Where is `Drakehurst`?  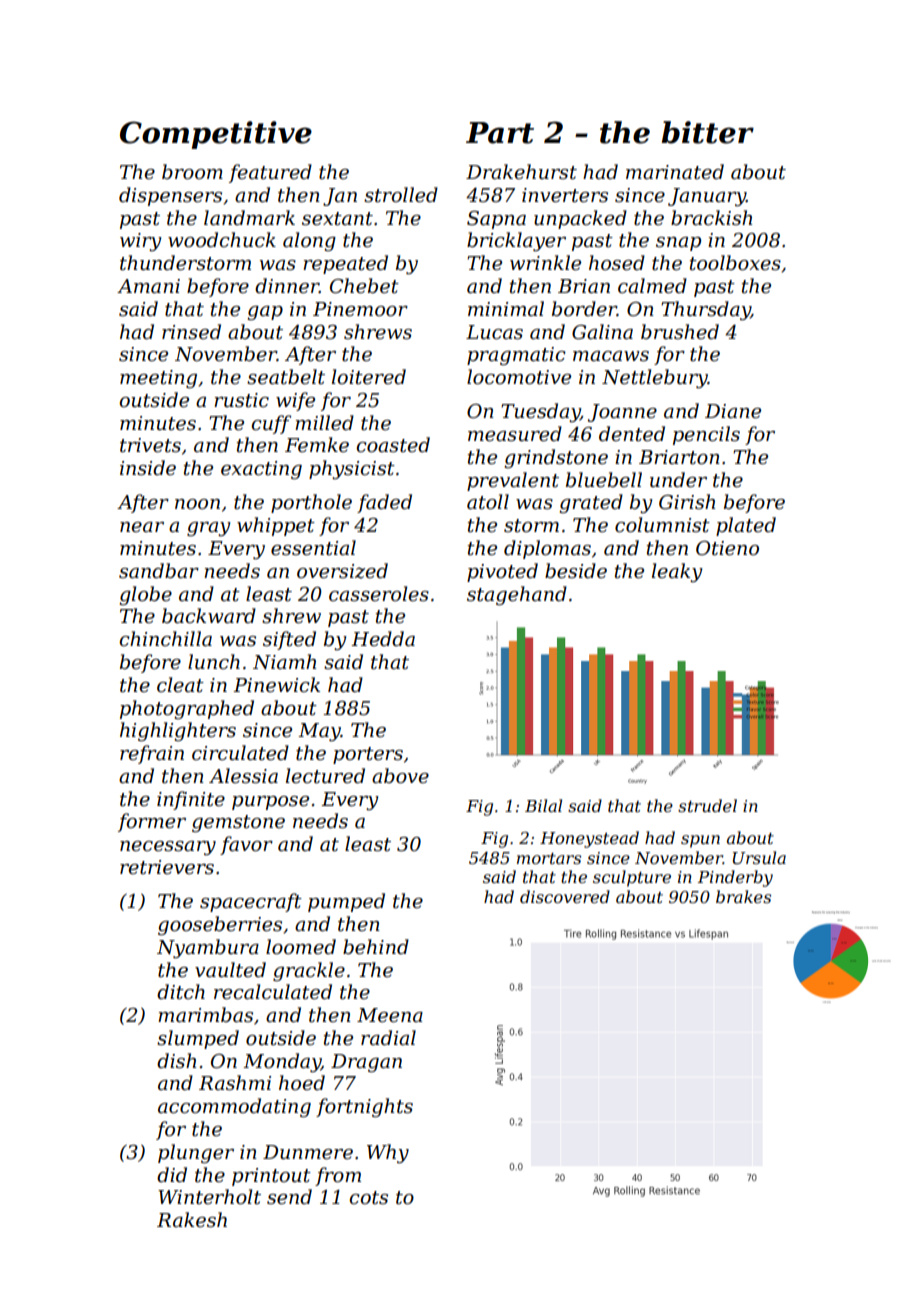 Drakehurst is located at coordinates (521, 172).
